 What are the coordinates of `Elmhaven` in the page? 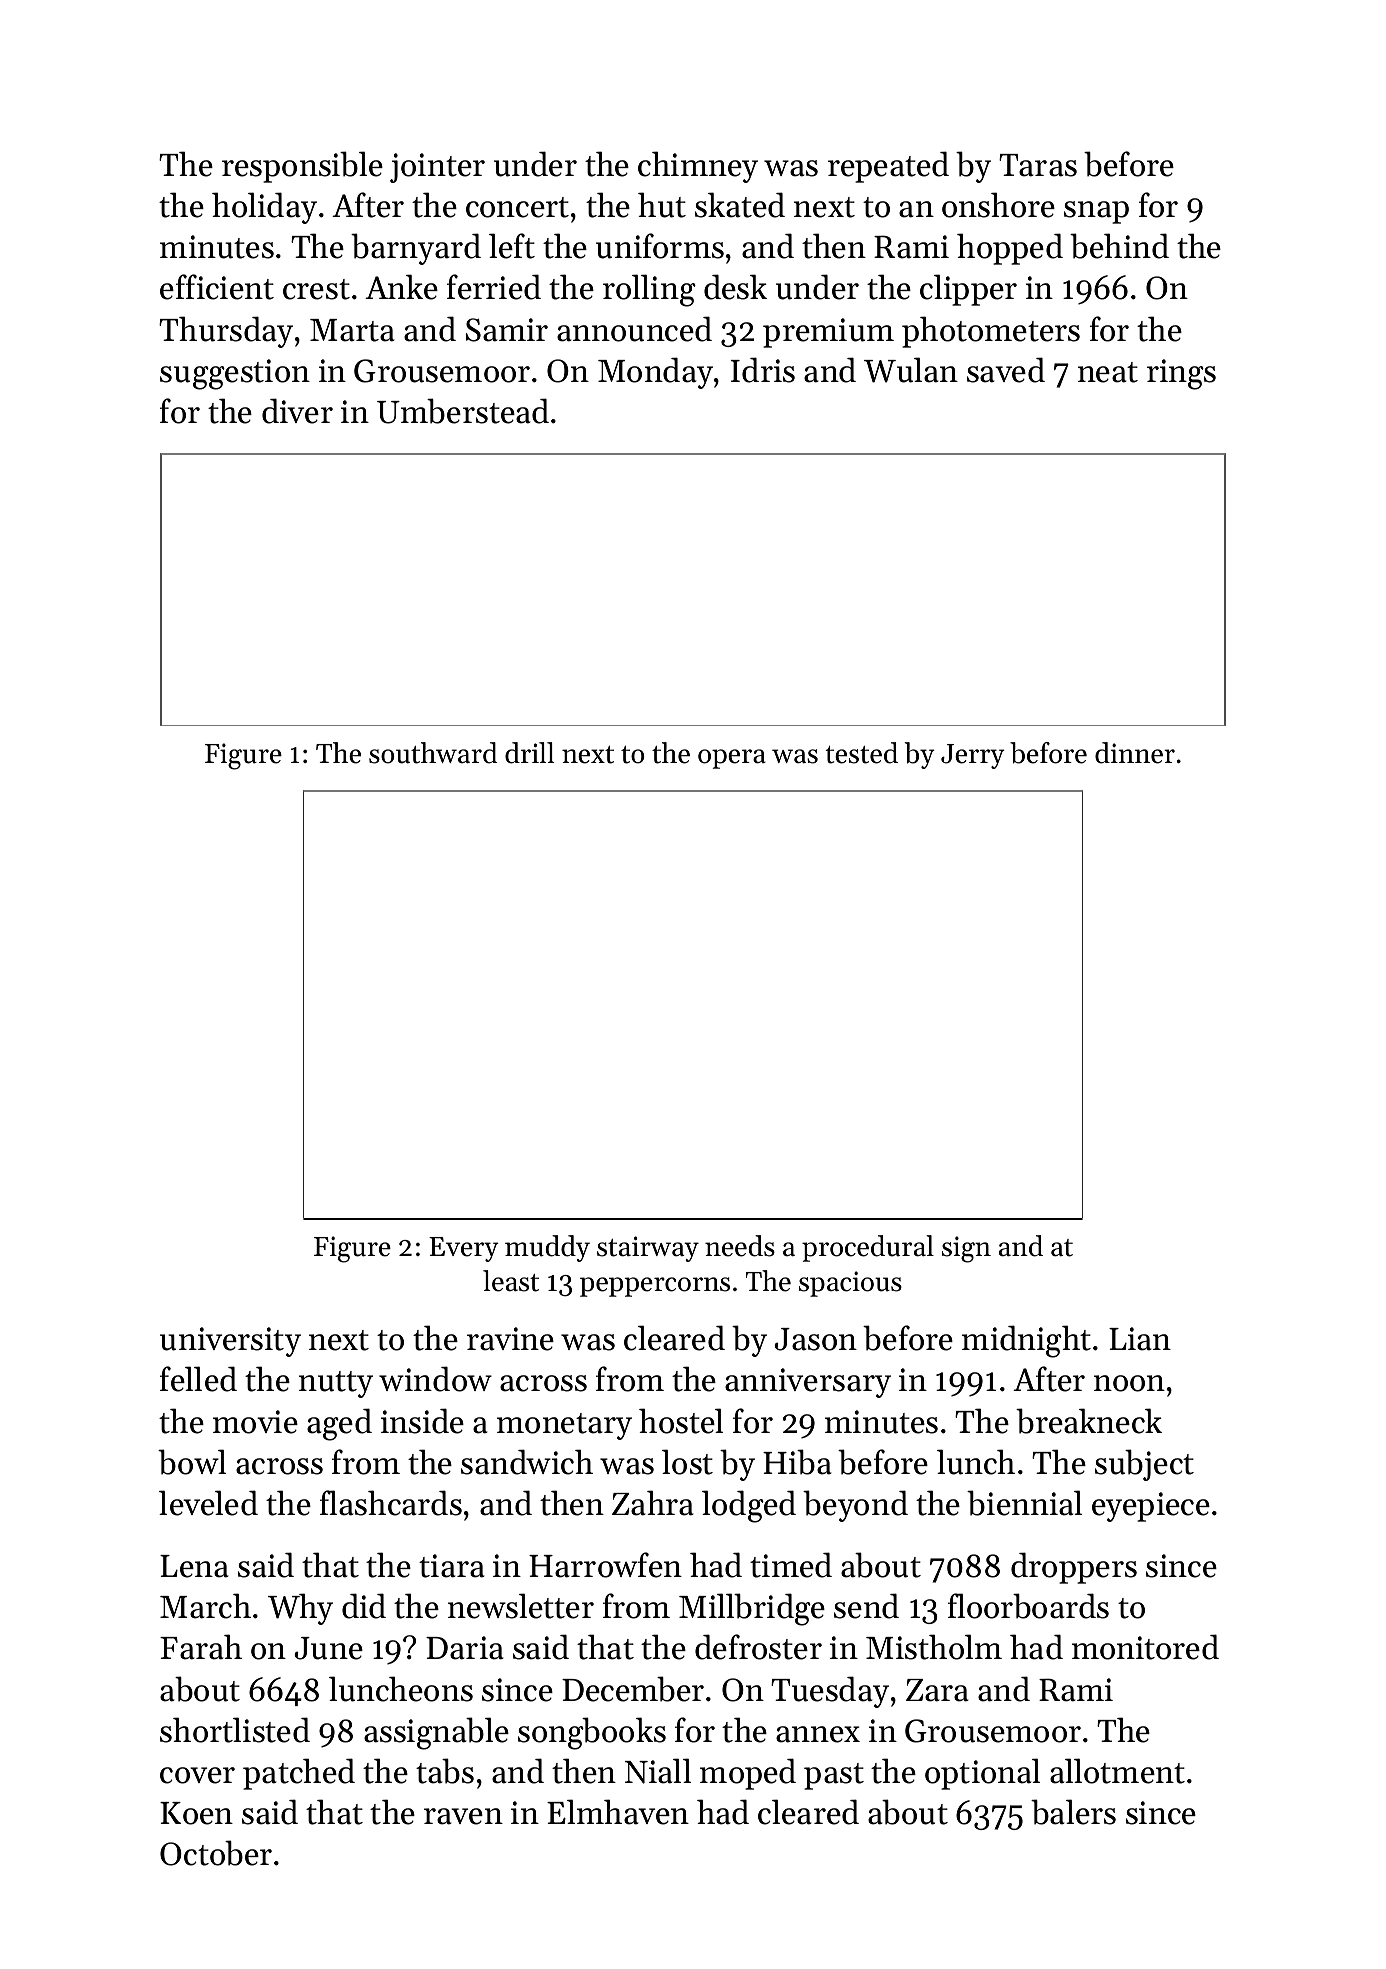 It's located at (618, 1812).
